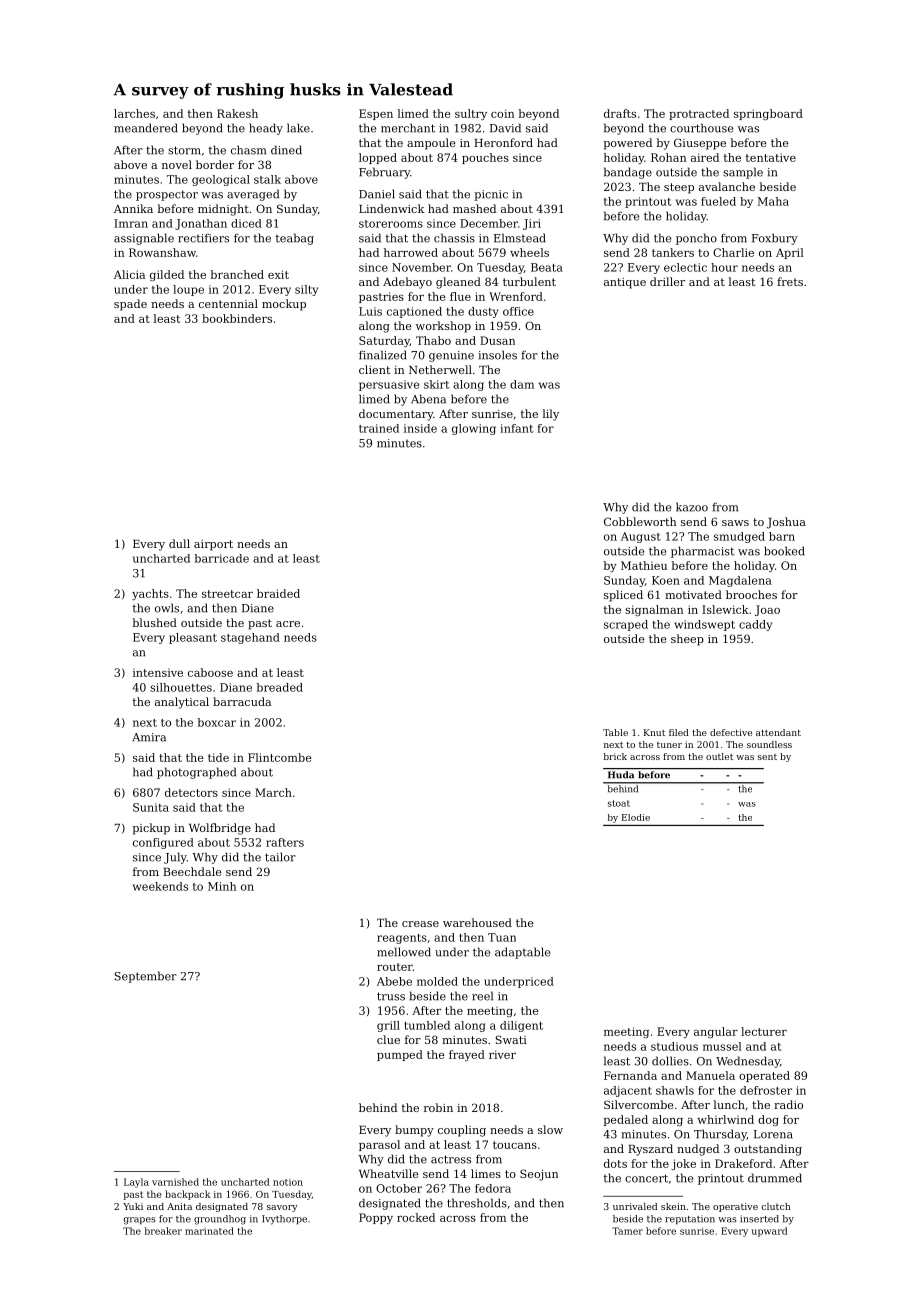  I want to click on mashed, so click(474, 208).
